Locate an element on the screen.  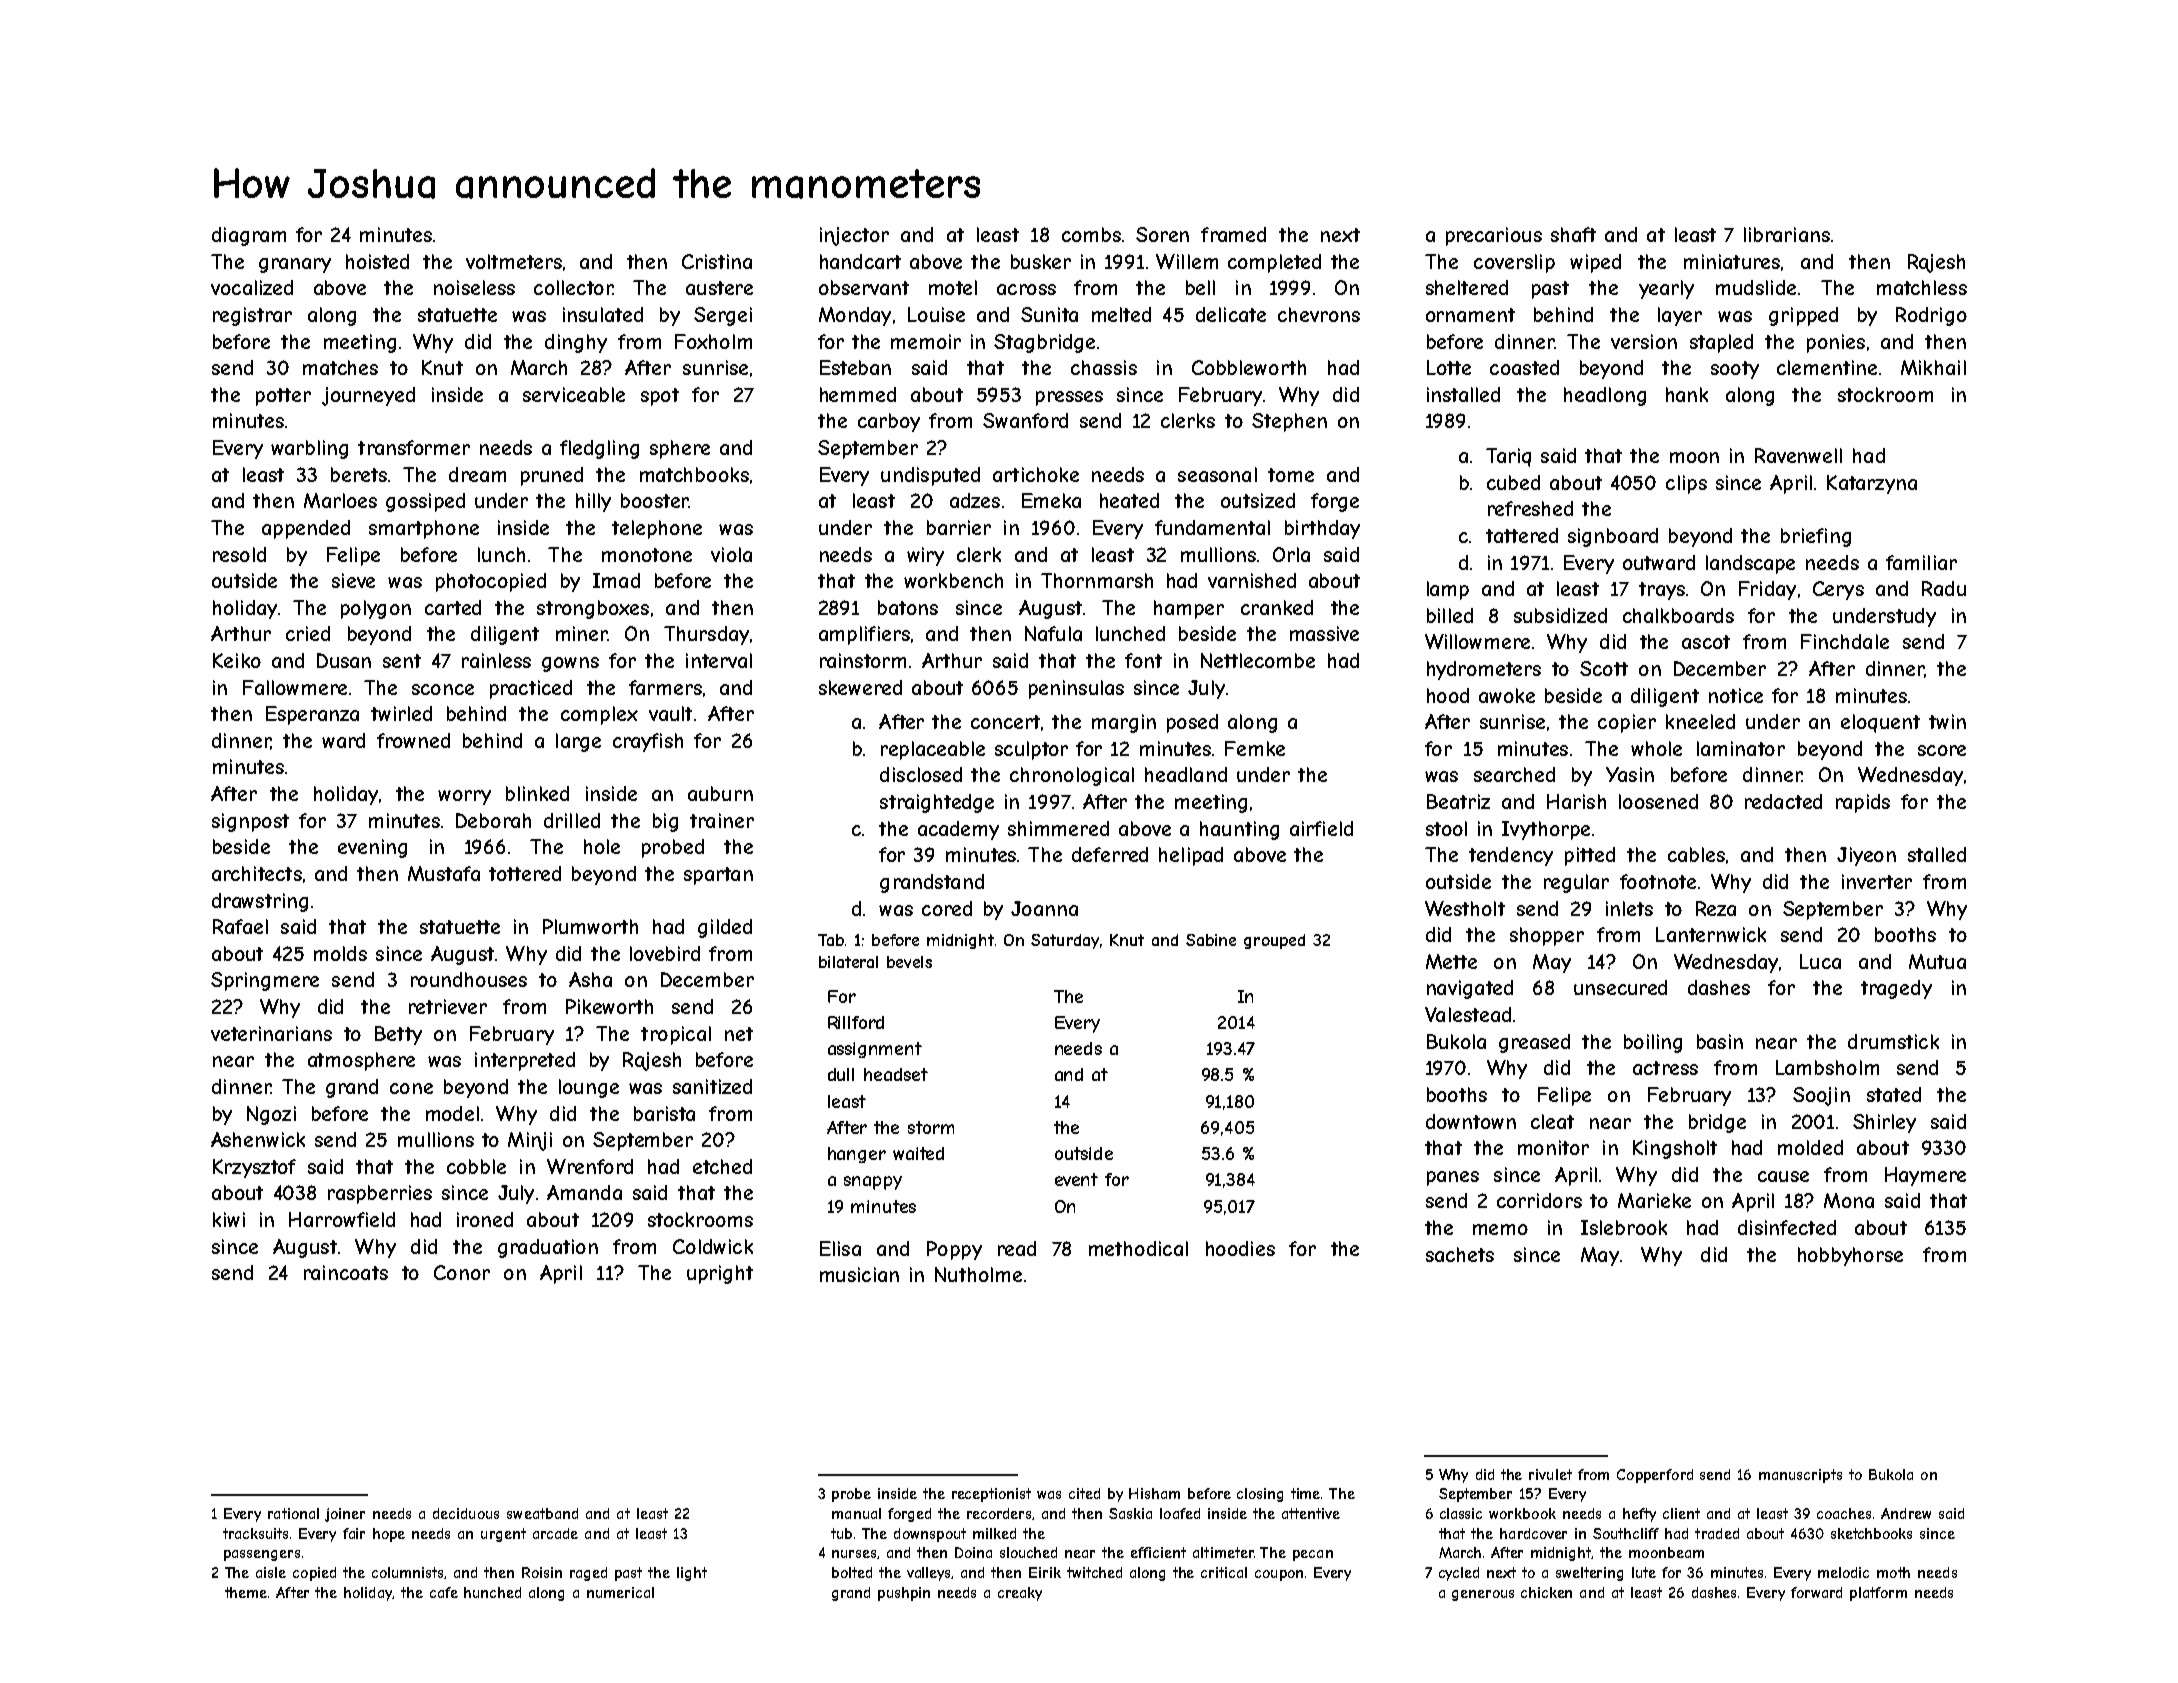
actress is located at coordinates (1665, 1068).
